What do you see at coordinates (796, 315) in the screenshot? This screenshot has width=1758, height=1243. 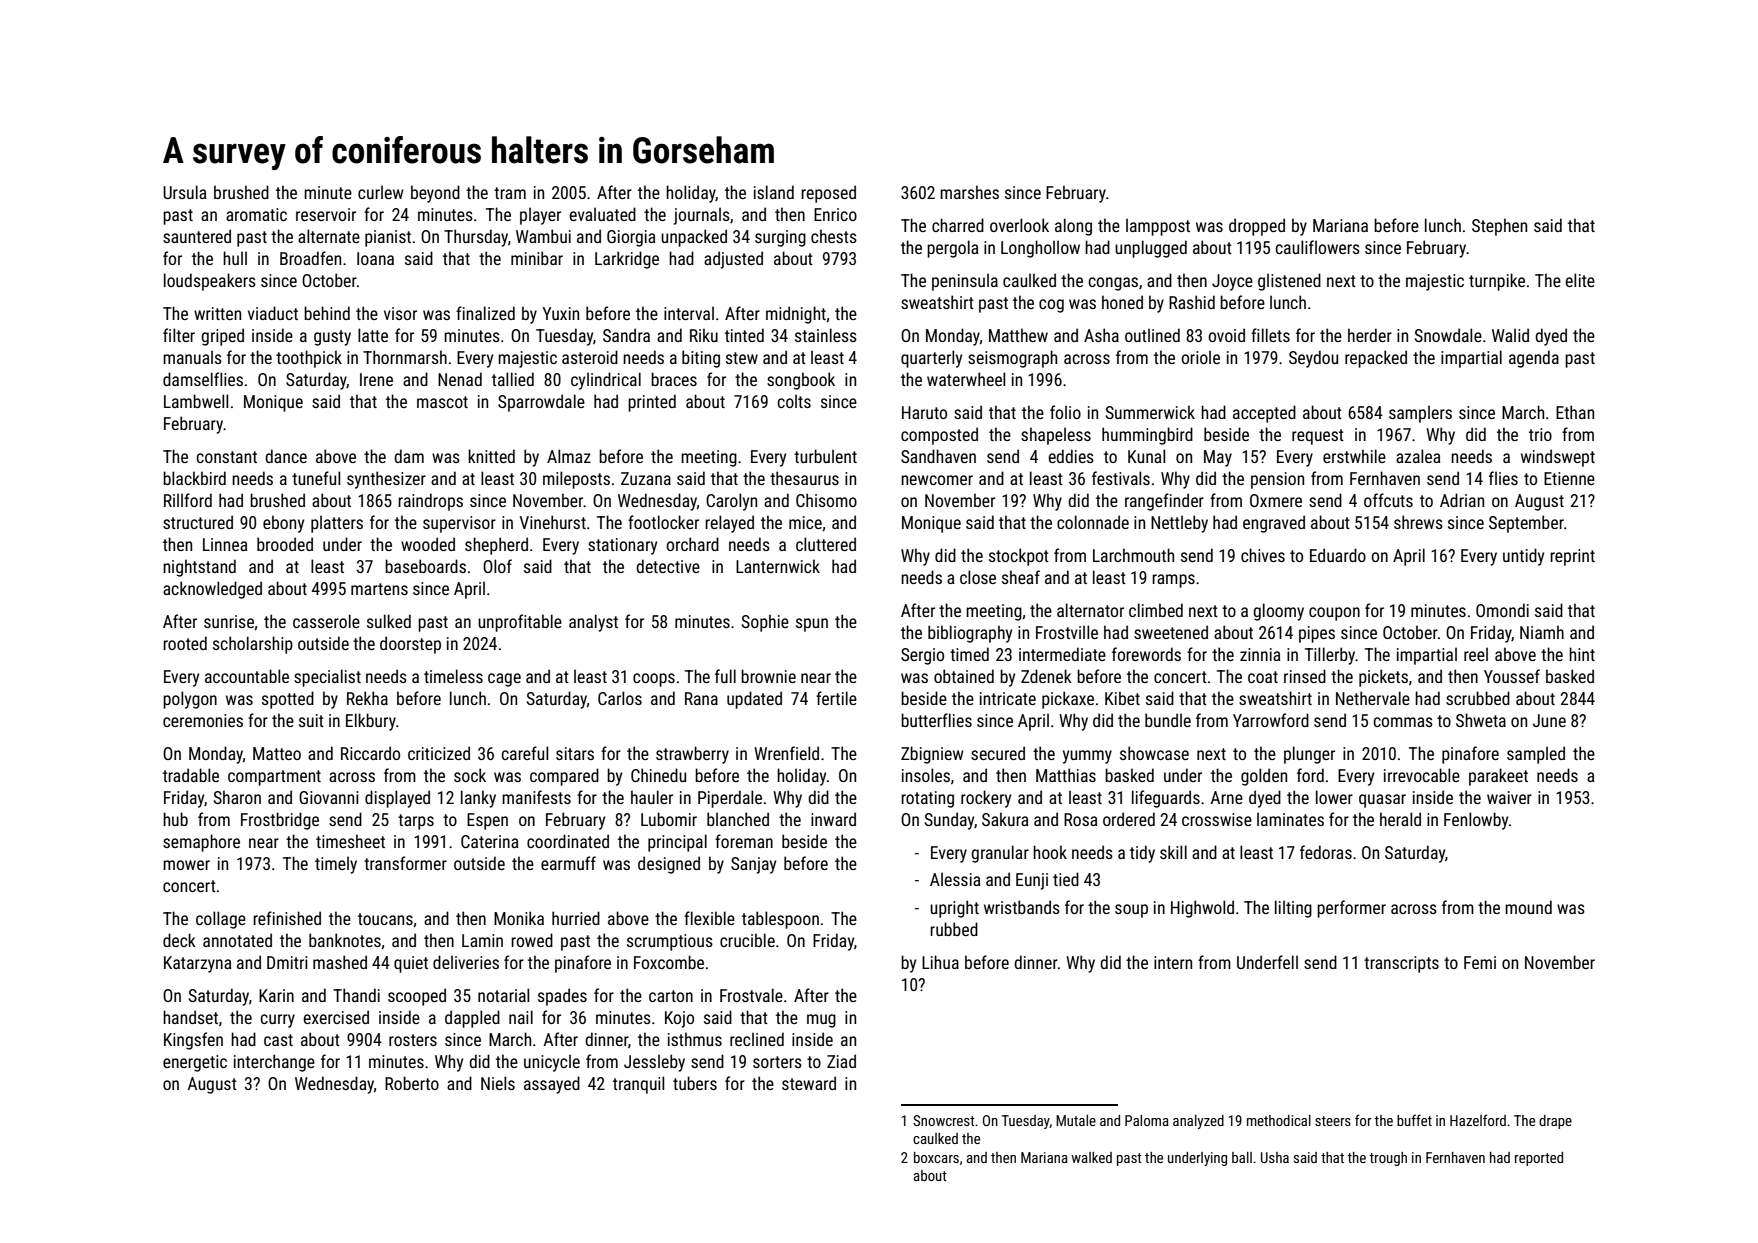 I see `midnight` at bounding box center [796, 315].
